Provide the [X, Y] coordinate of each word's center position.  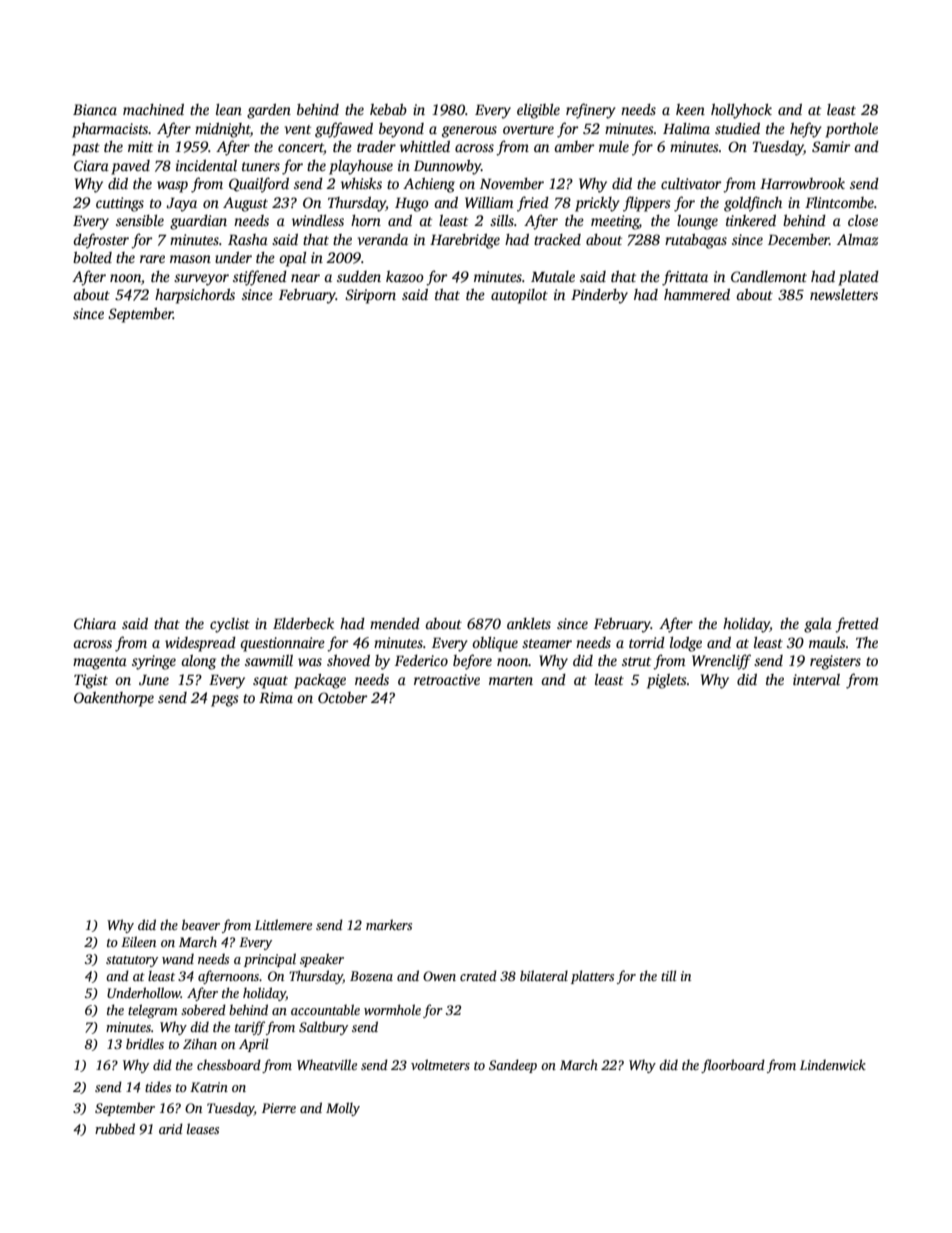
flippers [647, 204]
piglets [667, 681]
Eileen [138, 941]
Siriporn [370, 296]
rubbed [115, 1128]
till [668, 975]
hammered [697, 294]
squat [270, 682]
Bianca [95, 109]
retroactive [447, 679]
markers [389, 924]
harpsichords [195, 296]
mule [614, 146]
